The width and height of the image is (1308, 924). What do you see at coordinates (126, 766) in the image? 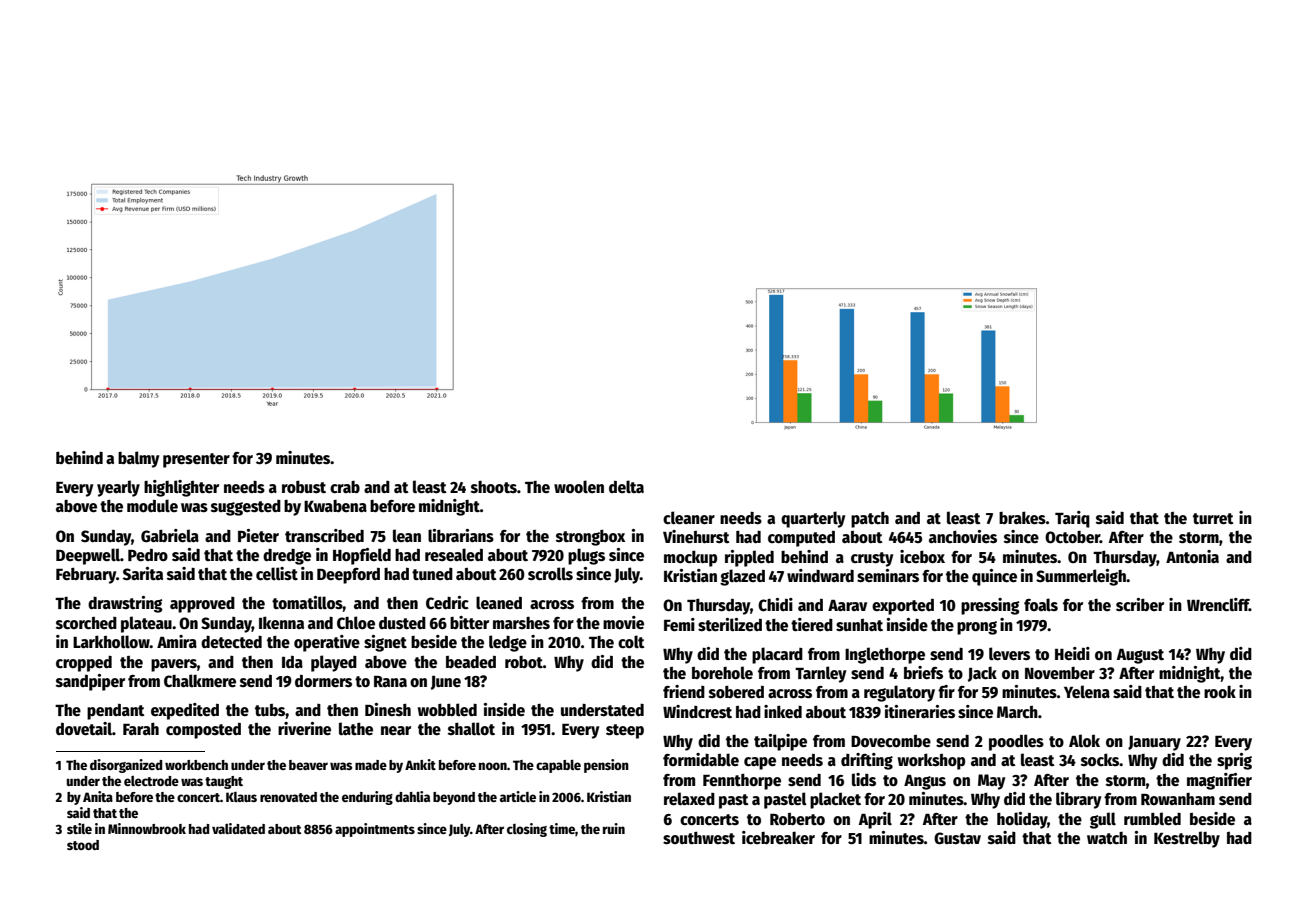
I see `disorganized` at bounding box center [126, 766].
